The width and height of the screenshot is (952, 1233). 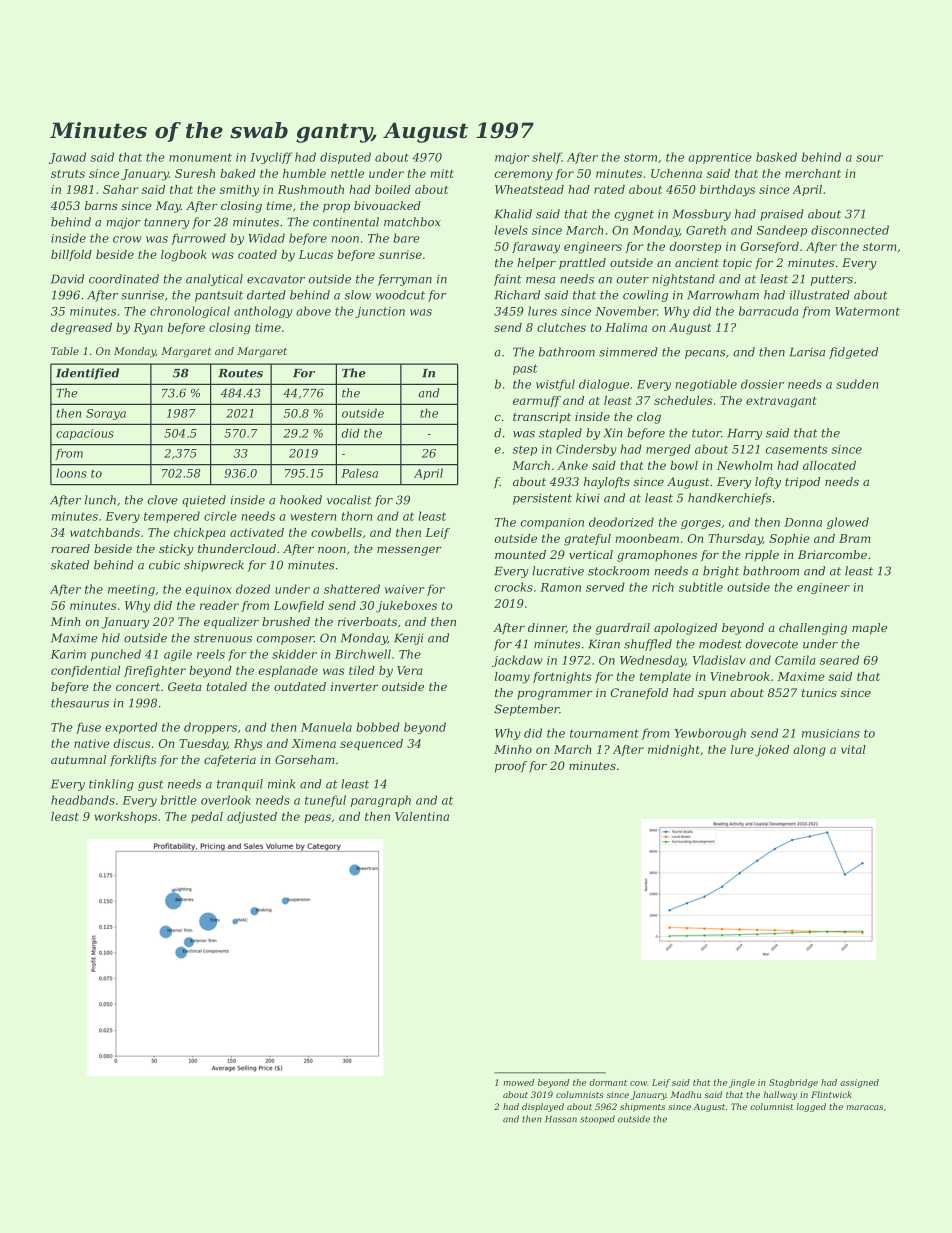 What do you see at coordinates (705, 354) in the screenshot?
I see `pecans` at bounding box center [705, 354].
